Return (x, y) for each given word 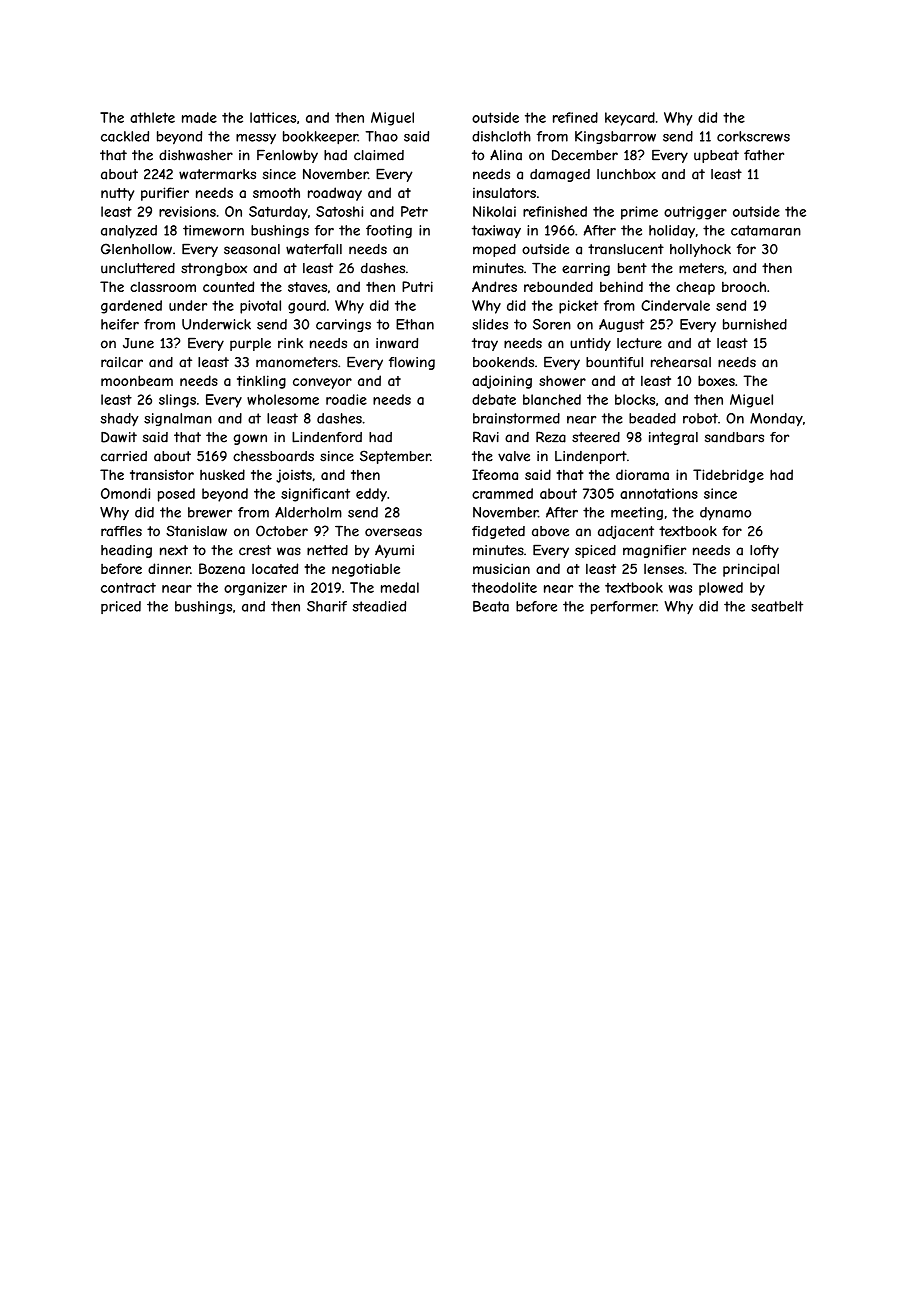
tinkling (261, 382)
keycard (630, 119)
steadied (379, 606)
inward (397, 343)
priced (121, 607)
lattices (273, 117)
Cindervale (675, 305)
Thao (382, 136)
